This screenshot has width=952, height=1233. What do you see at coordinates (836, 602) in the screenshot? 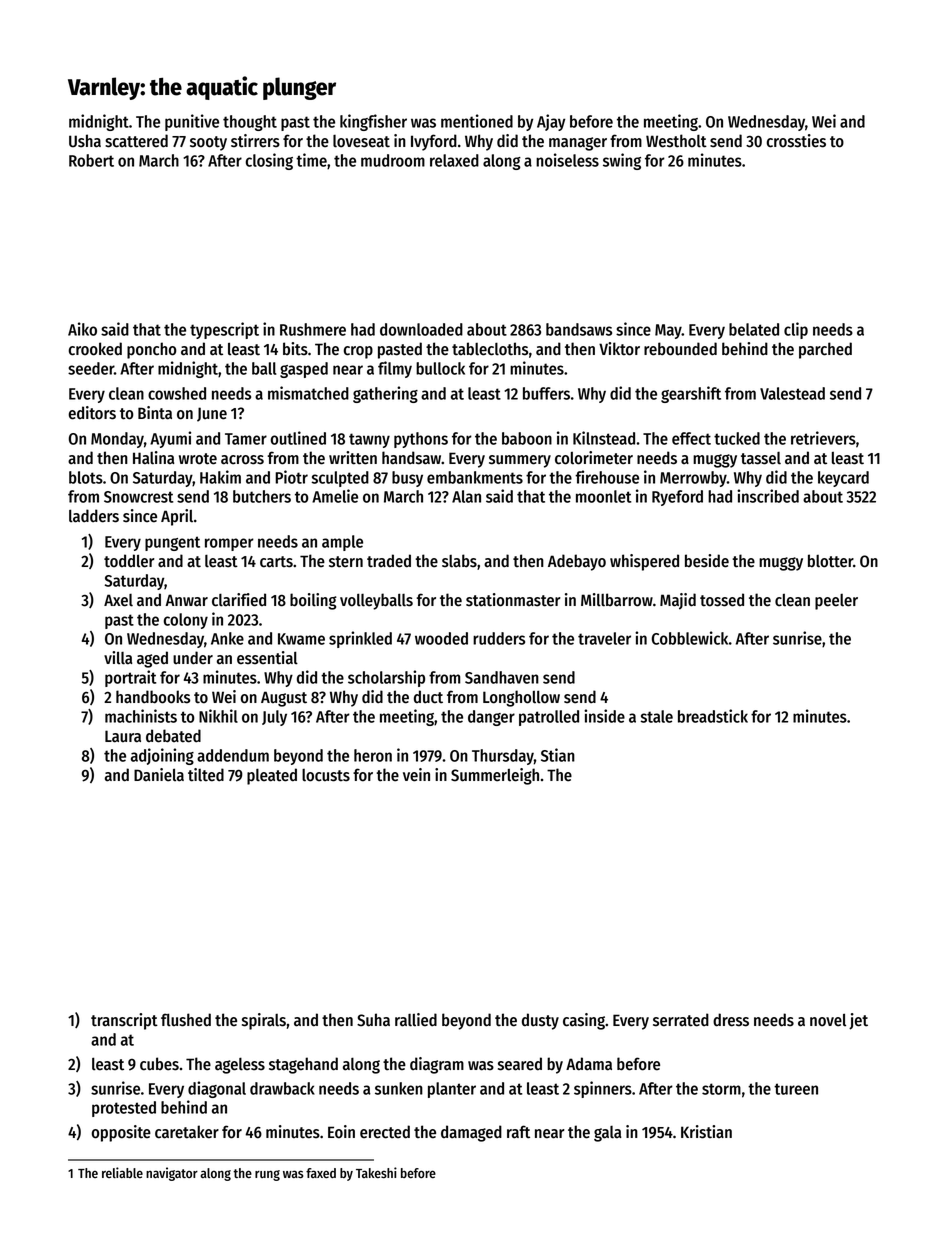
I see `peeler` at bounding box center [836, 602].
